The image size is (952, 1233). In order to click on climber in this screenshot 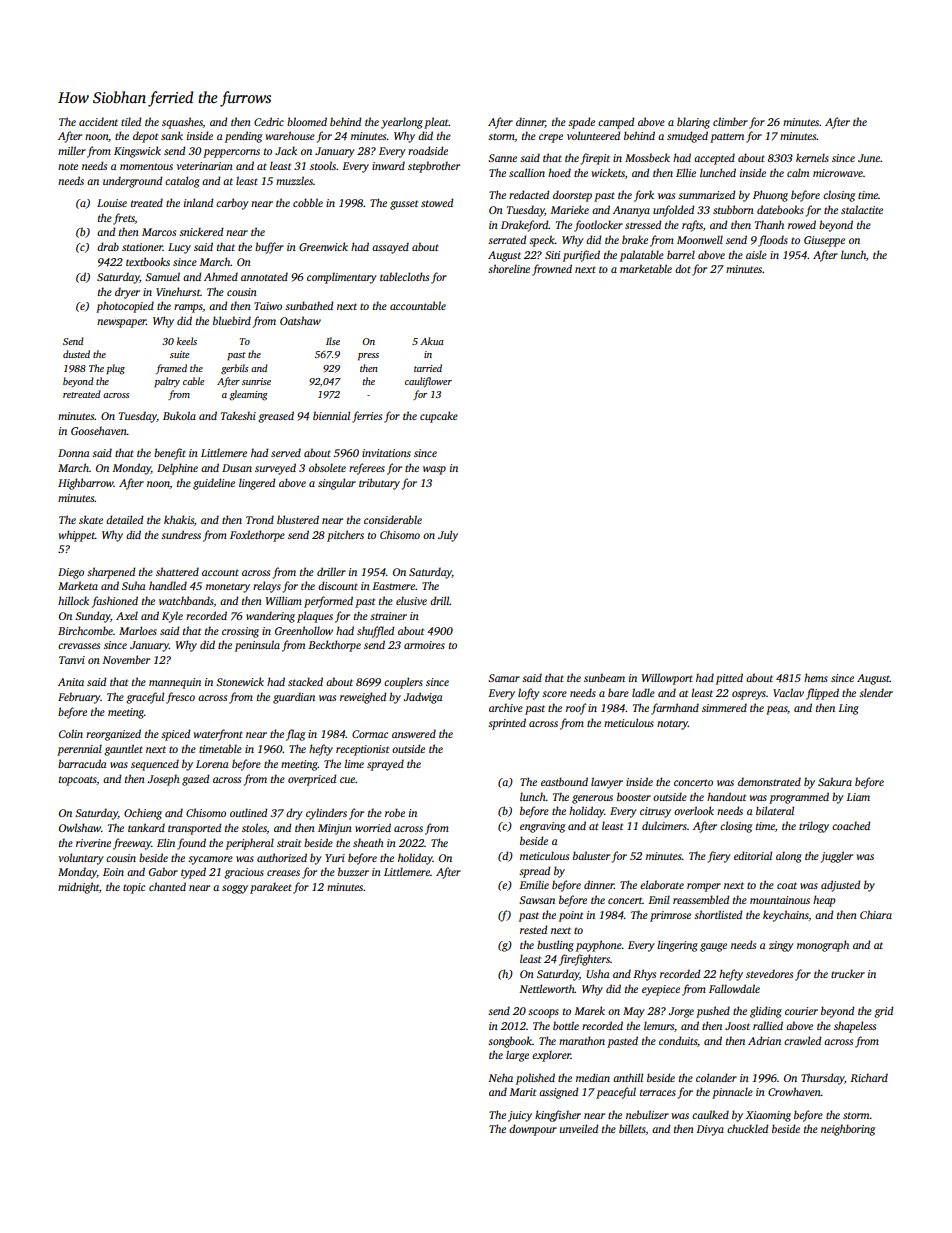, I will do `click(730, 121)`.
